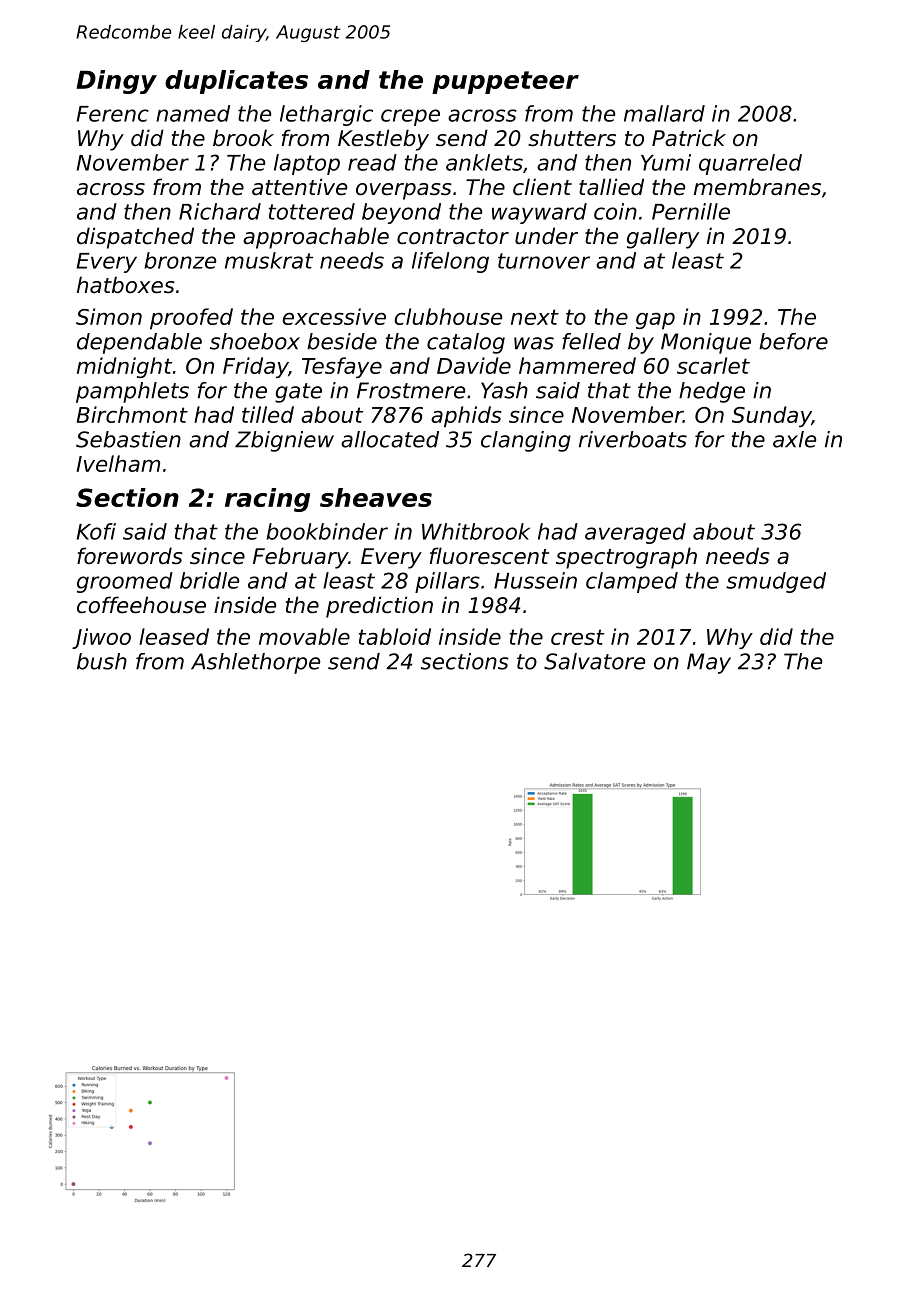  I want to click on under, so click(546, 236).
